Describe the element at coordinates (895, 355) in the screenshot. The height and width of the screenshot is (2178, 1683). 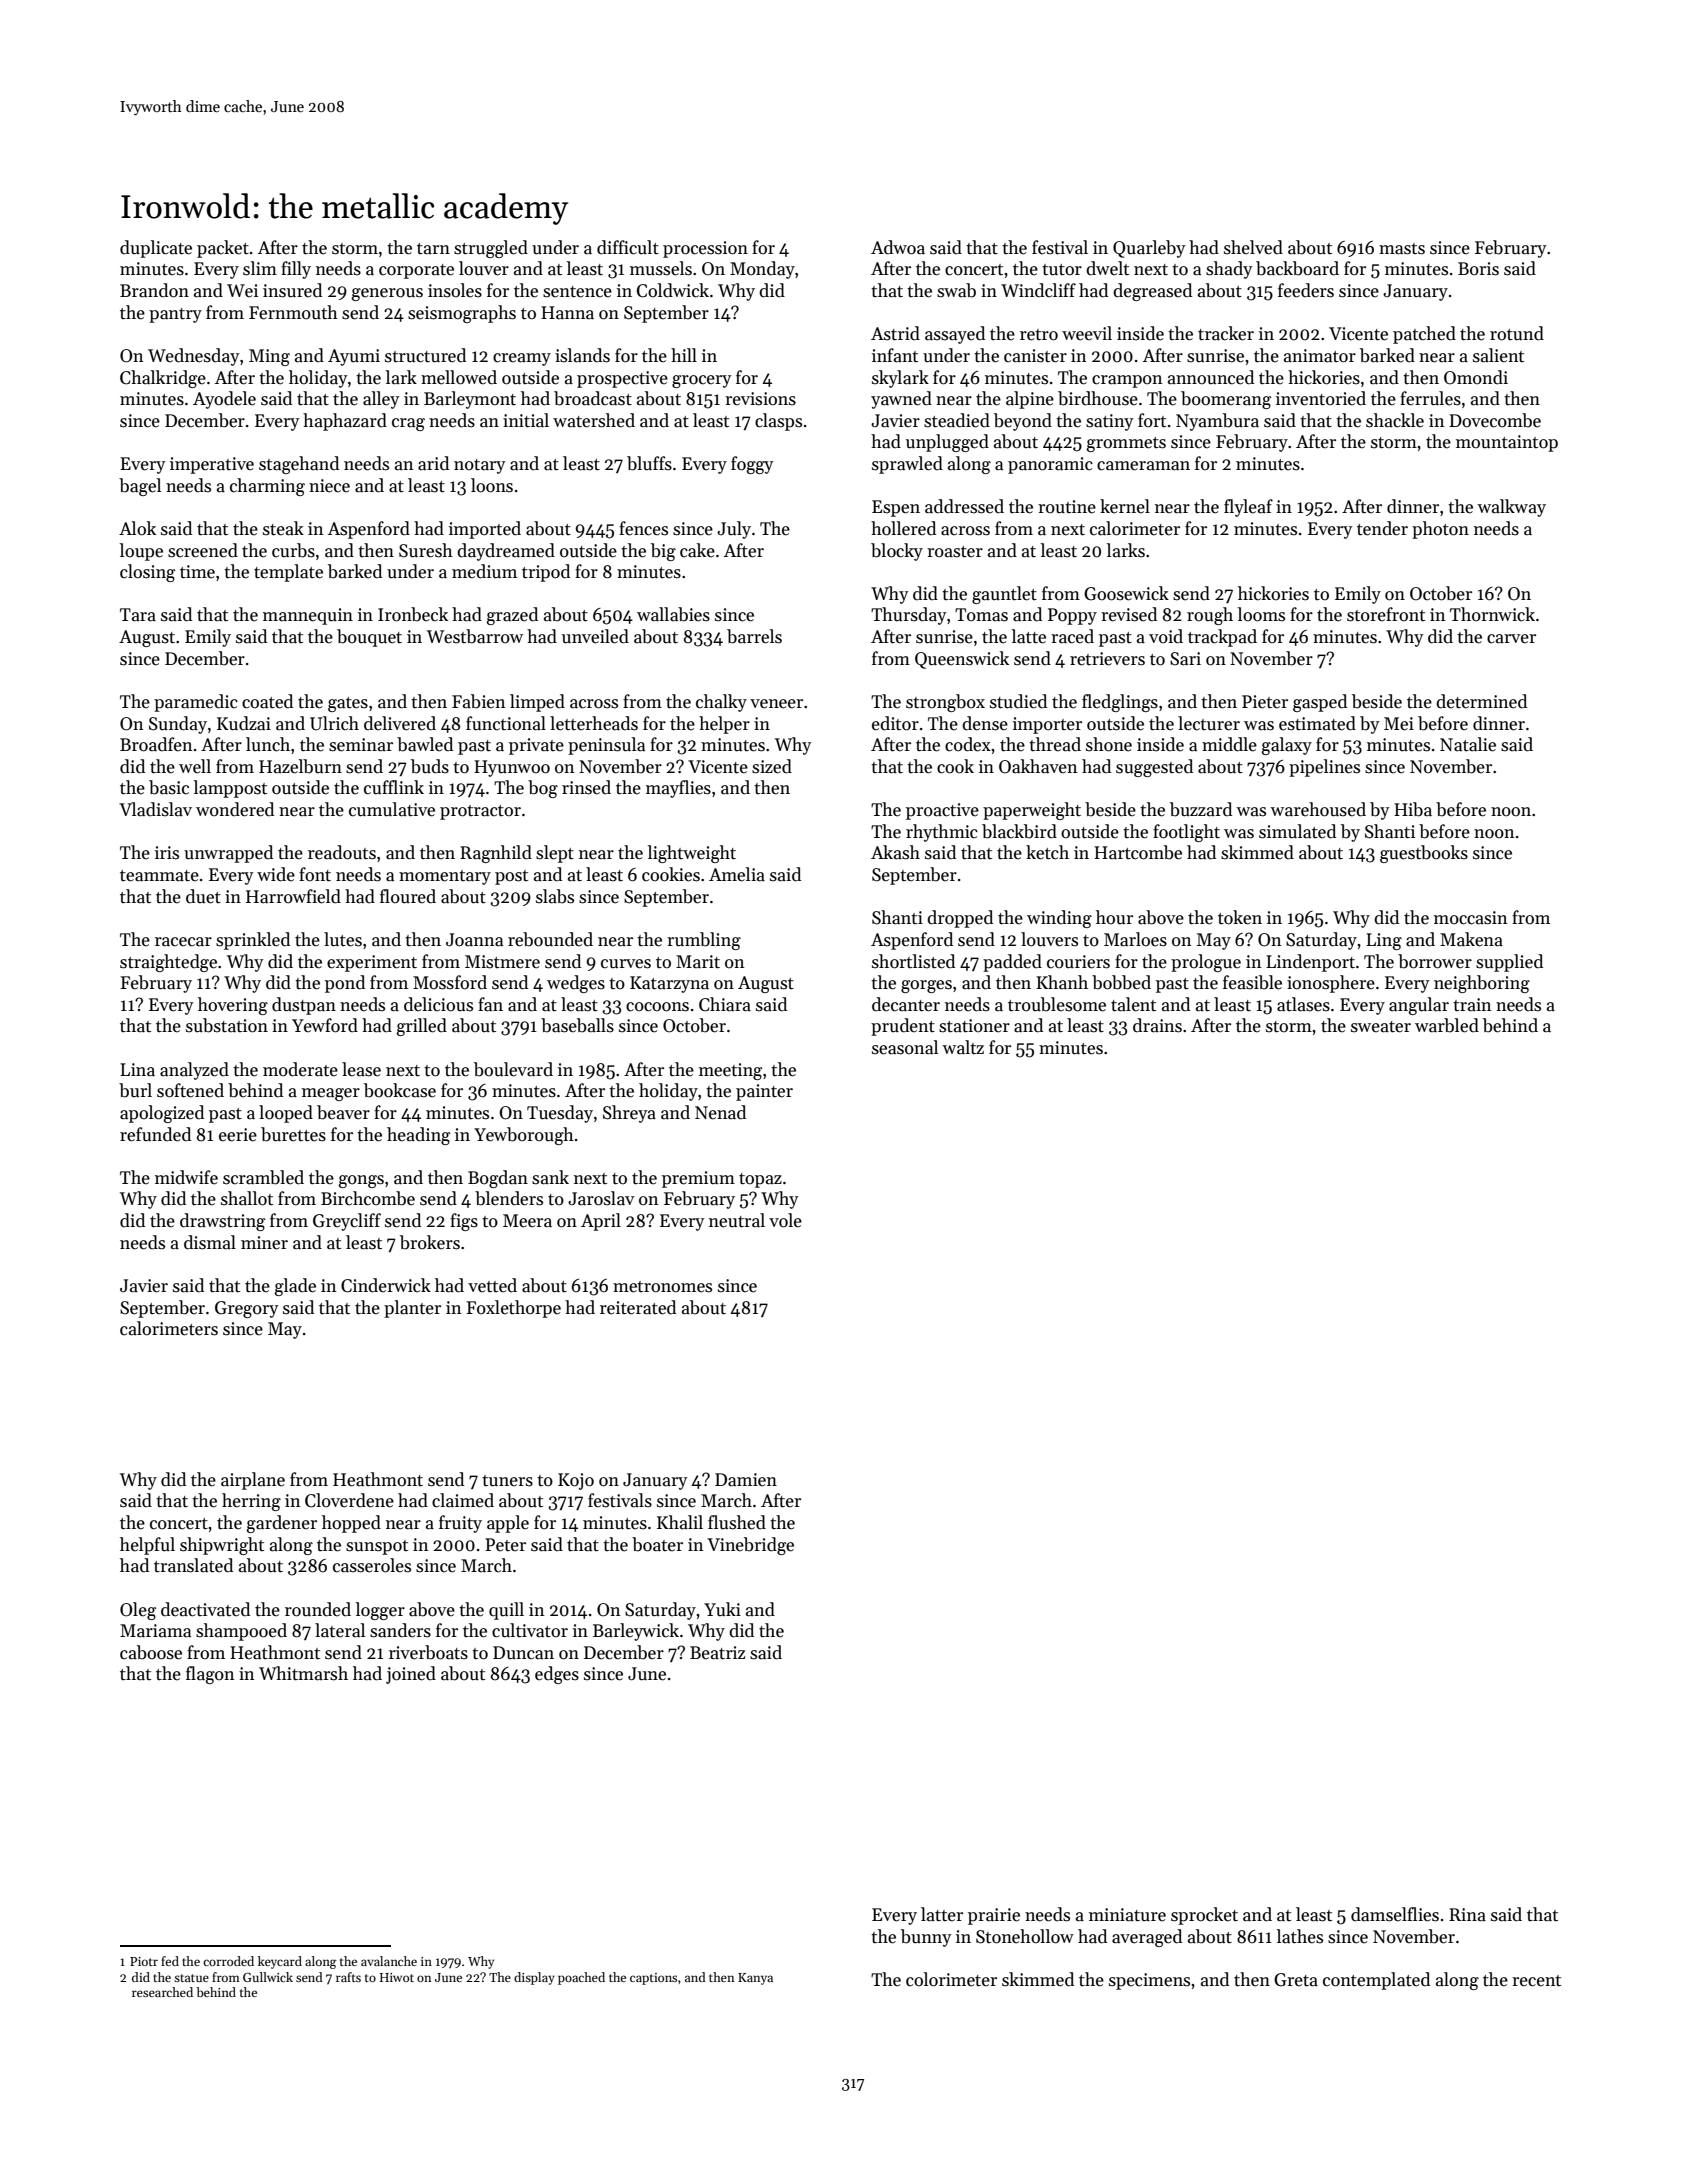
I see `infant` at that location.
